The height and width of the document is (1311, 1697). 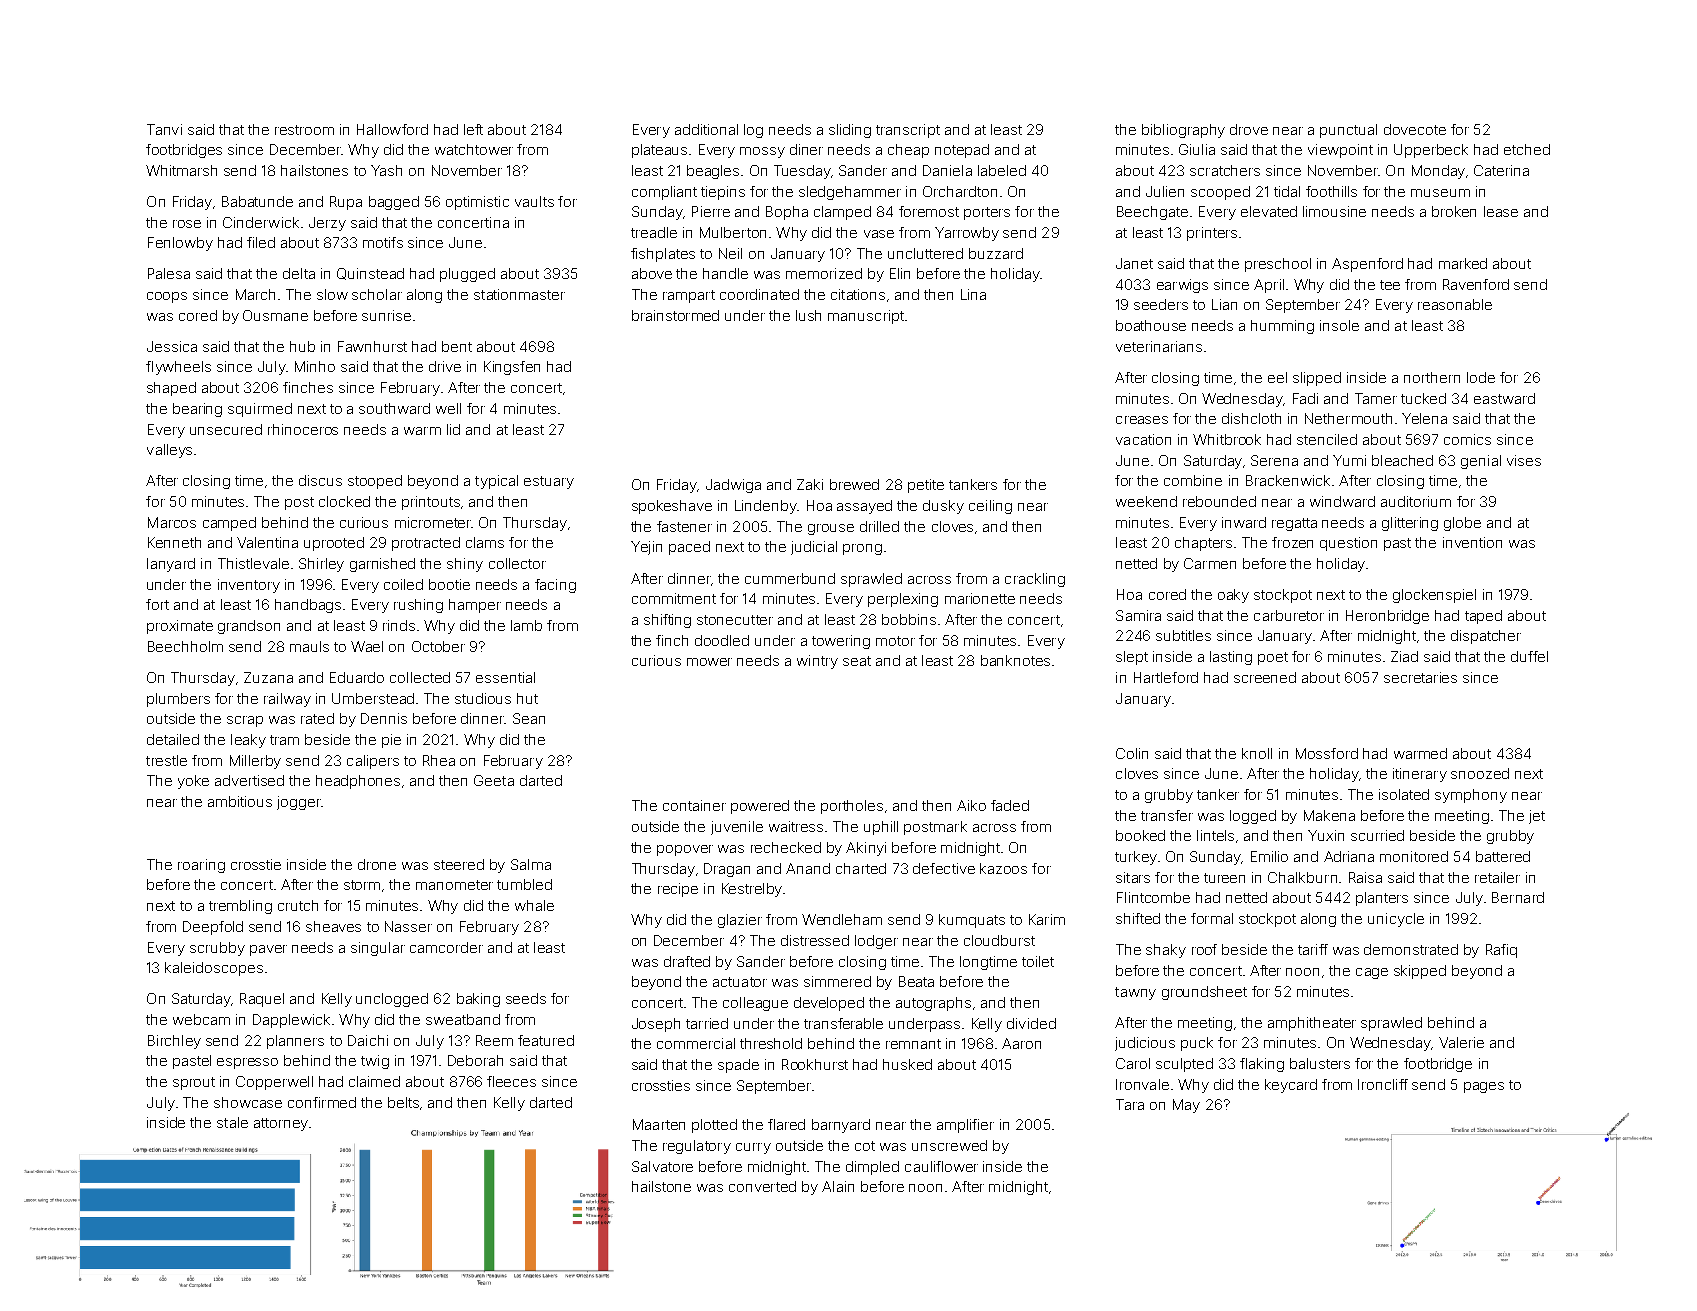 I want to click on Julien, so click(x=1165, y=191).
